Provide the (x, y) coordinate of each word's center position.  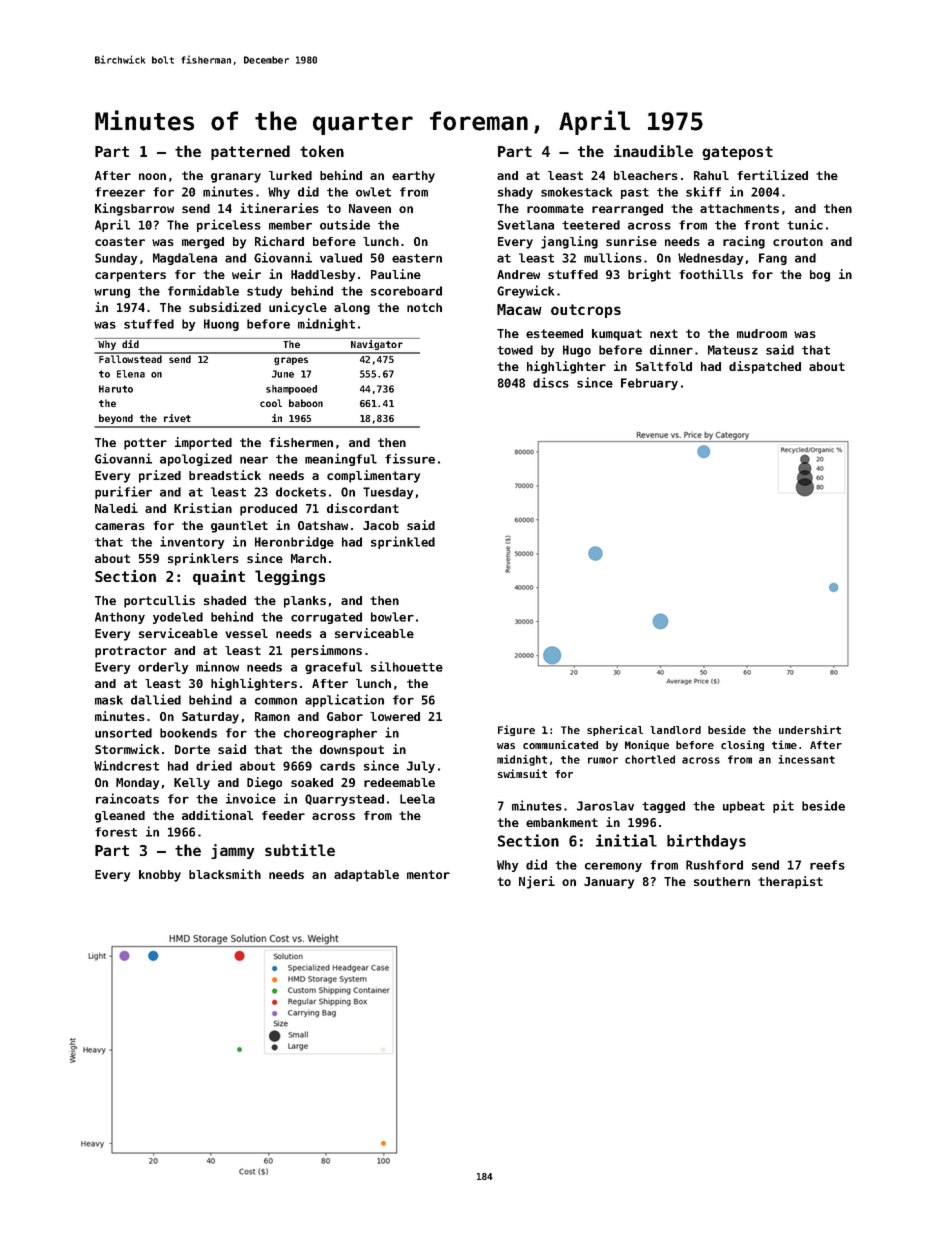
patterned (250, 152)
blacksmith (225, 874)
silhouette (407, 666)
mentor (428, 874)
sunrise (631, 241)
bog (820, 276)
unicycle (298, 308)
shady (515, 193)
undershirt (810, 729)
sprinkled (403, 542)
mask (109, 700)
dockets (301, 492)
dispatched (765, 367)
